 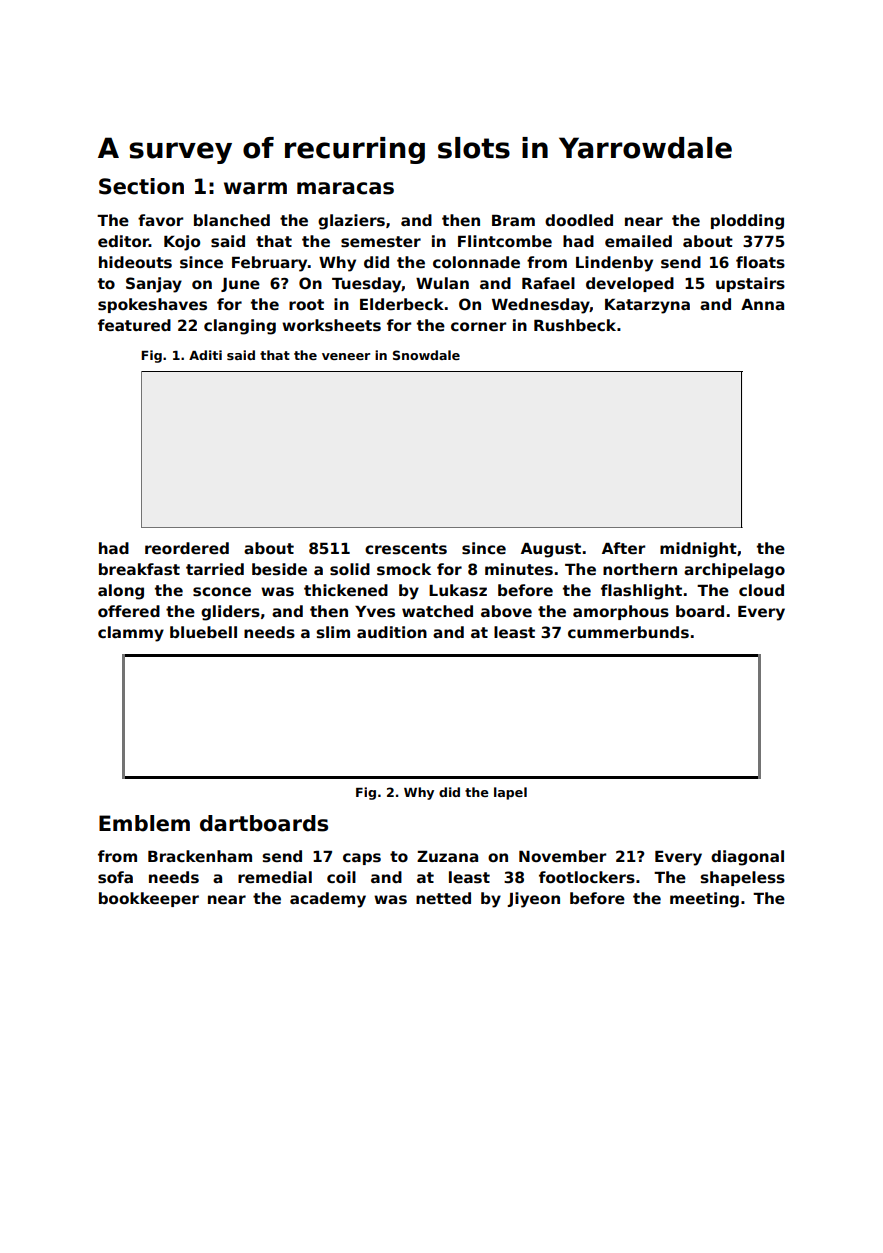 I want to click on Aditi, so click(x=205, y=355).
